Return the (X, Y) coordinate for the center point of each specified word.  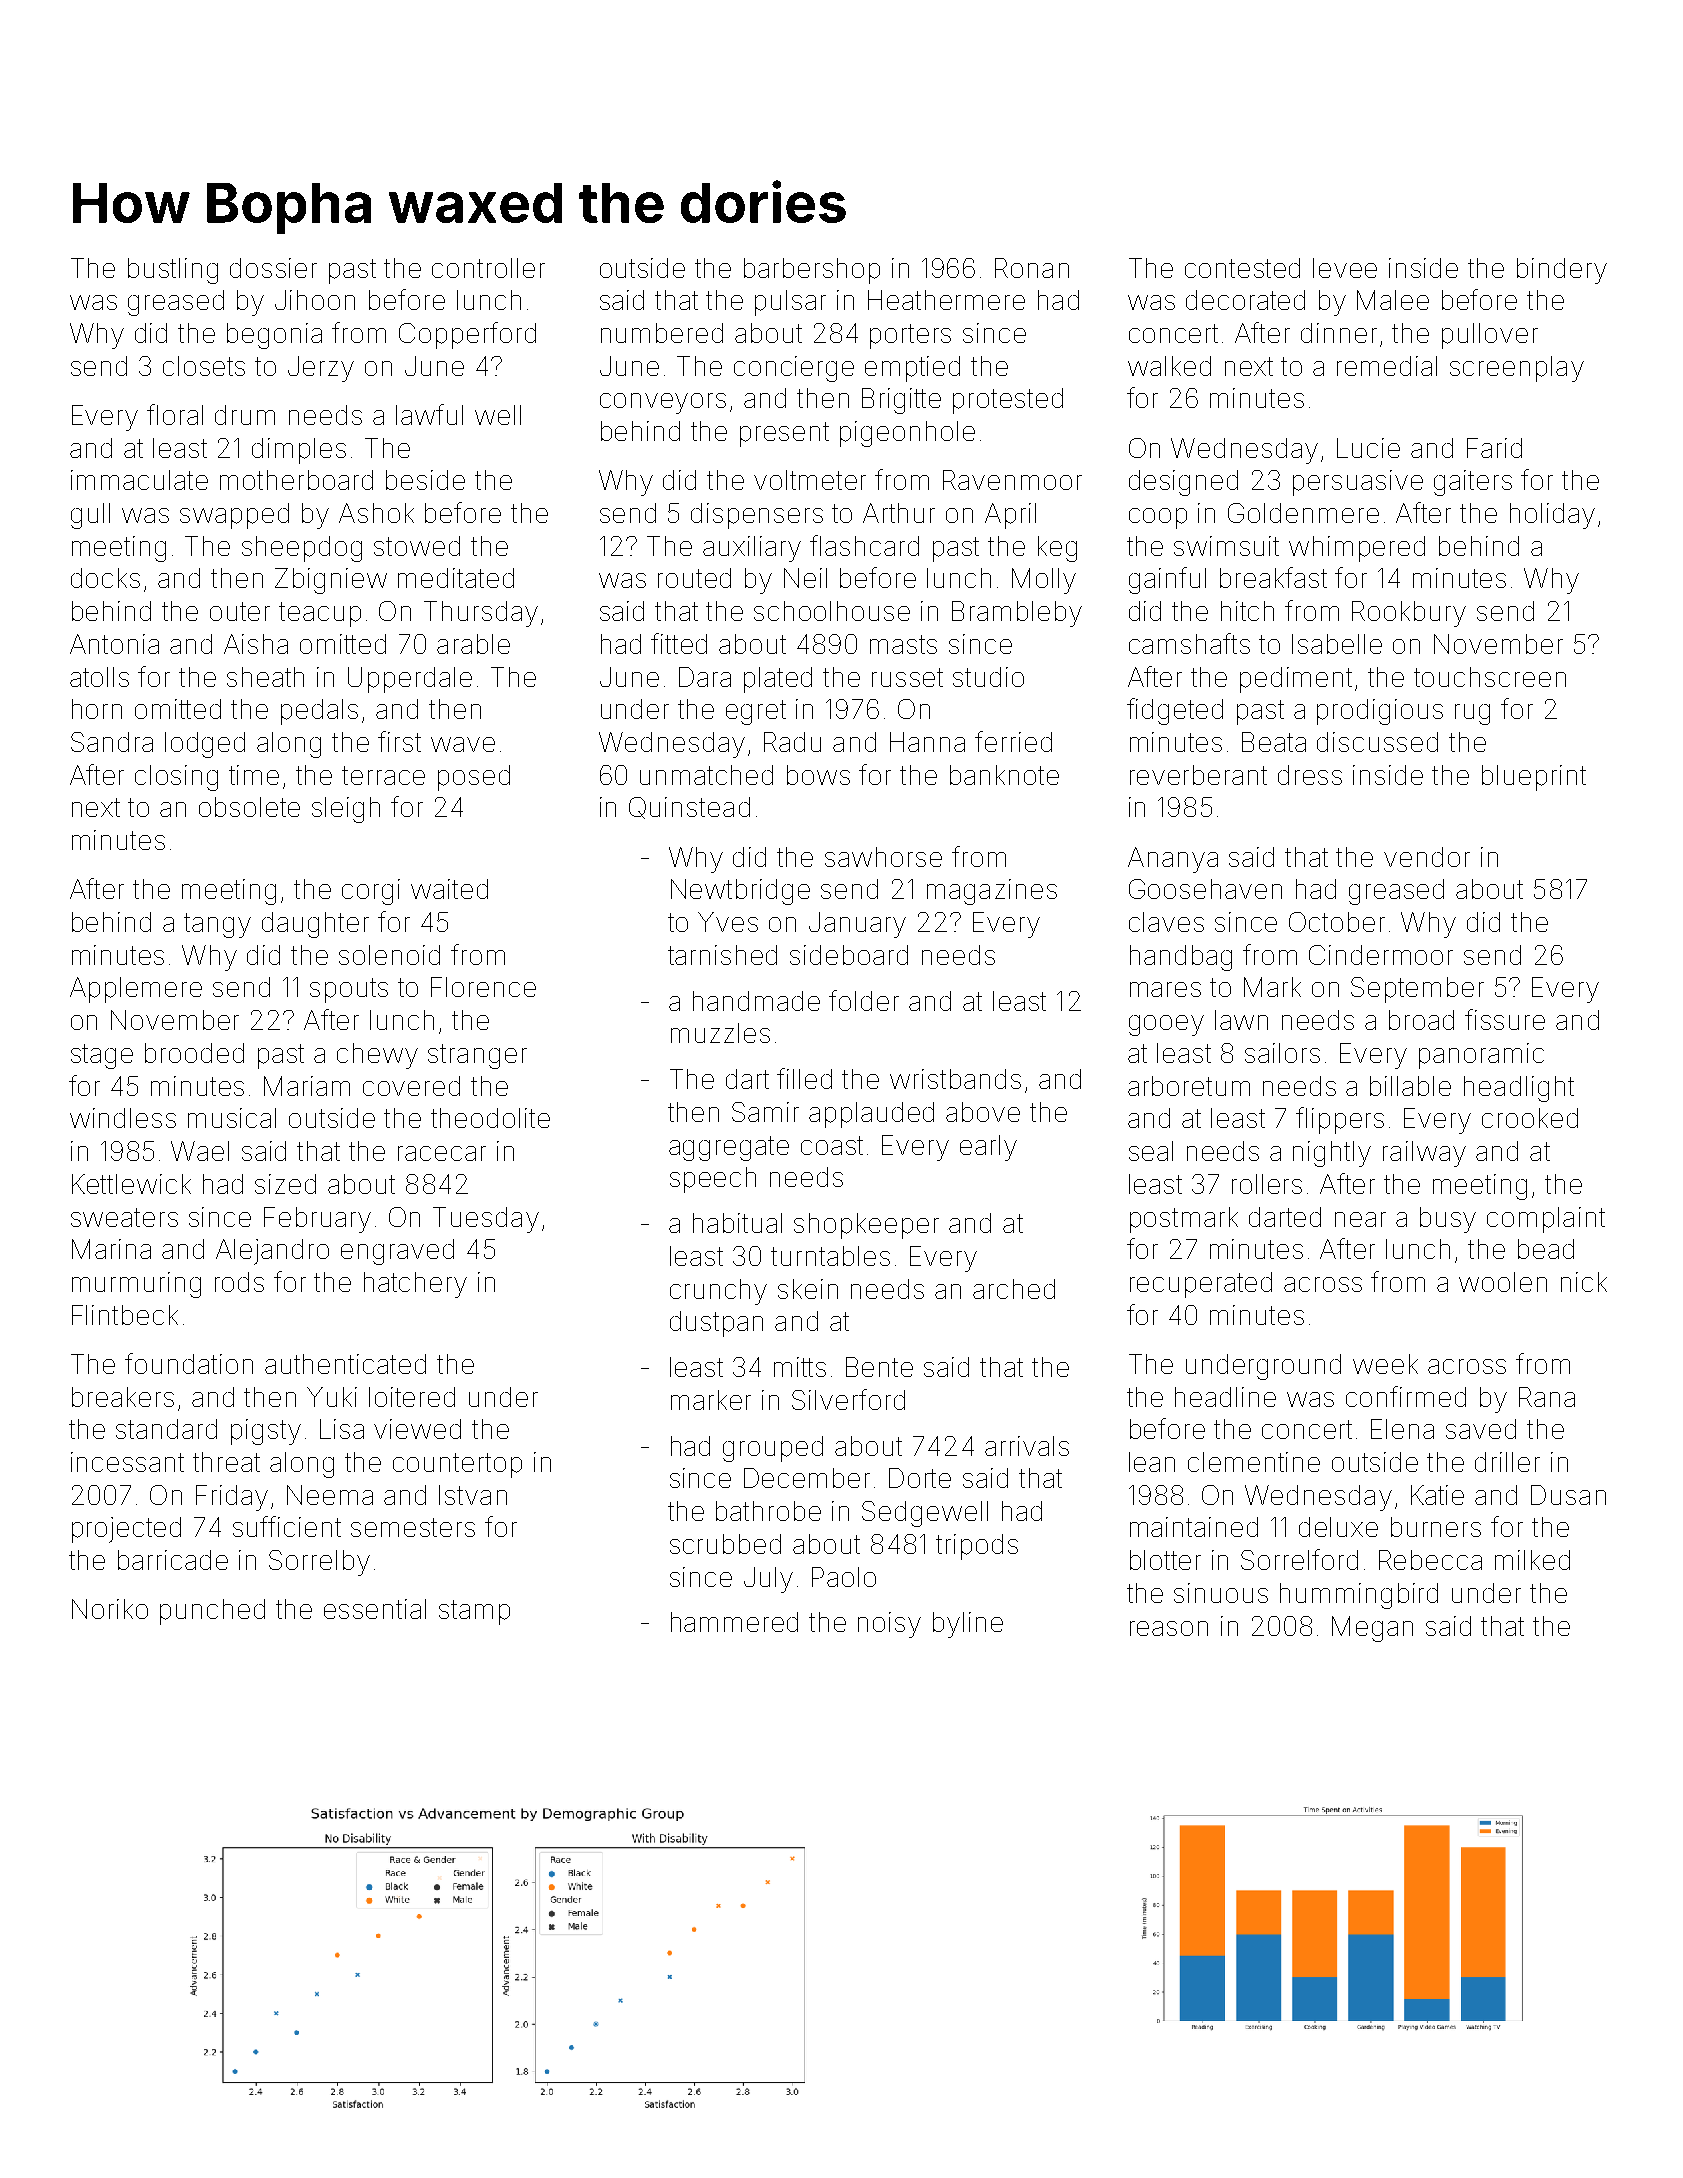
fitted (679, 643)
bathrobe (768, 1511)
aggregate (729, 1148)
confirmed (1406, 1396)
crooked (1530, 1118)
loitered (412, 1397)
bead (1546, 1249)
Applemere (136, 990)
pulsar (790, 303)
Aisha (256, 644)
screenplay (1517, 369)
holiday (1552, 516)
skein (808, 1289)
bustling (173, 271)
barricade (173, 1560)
